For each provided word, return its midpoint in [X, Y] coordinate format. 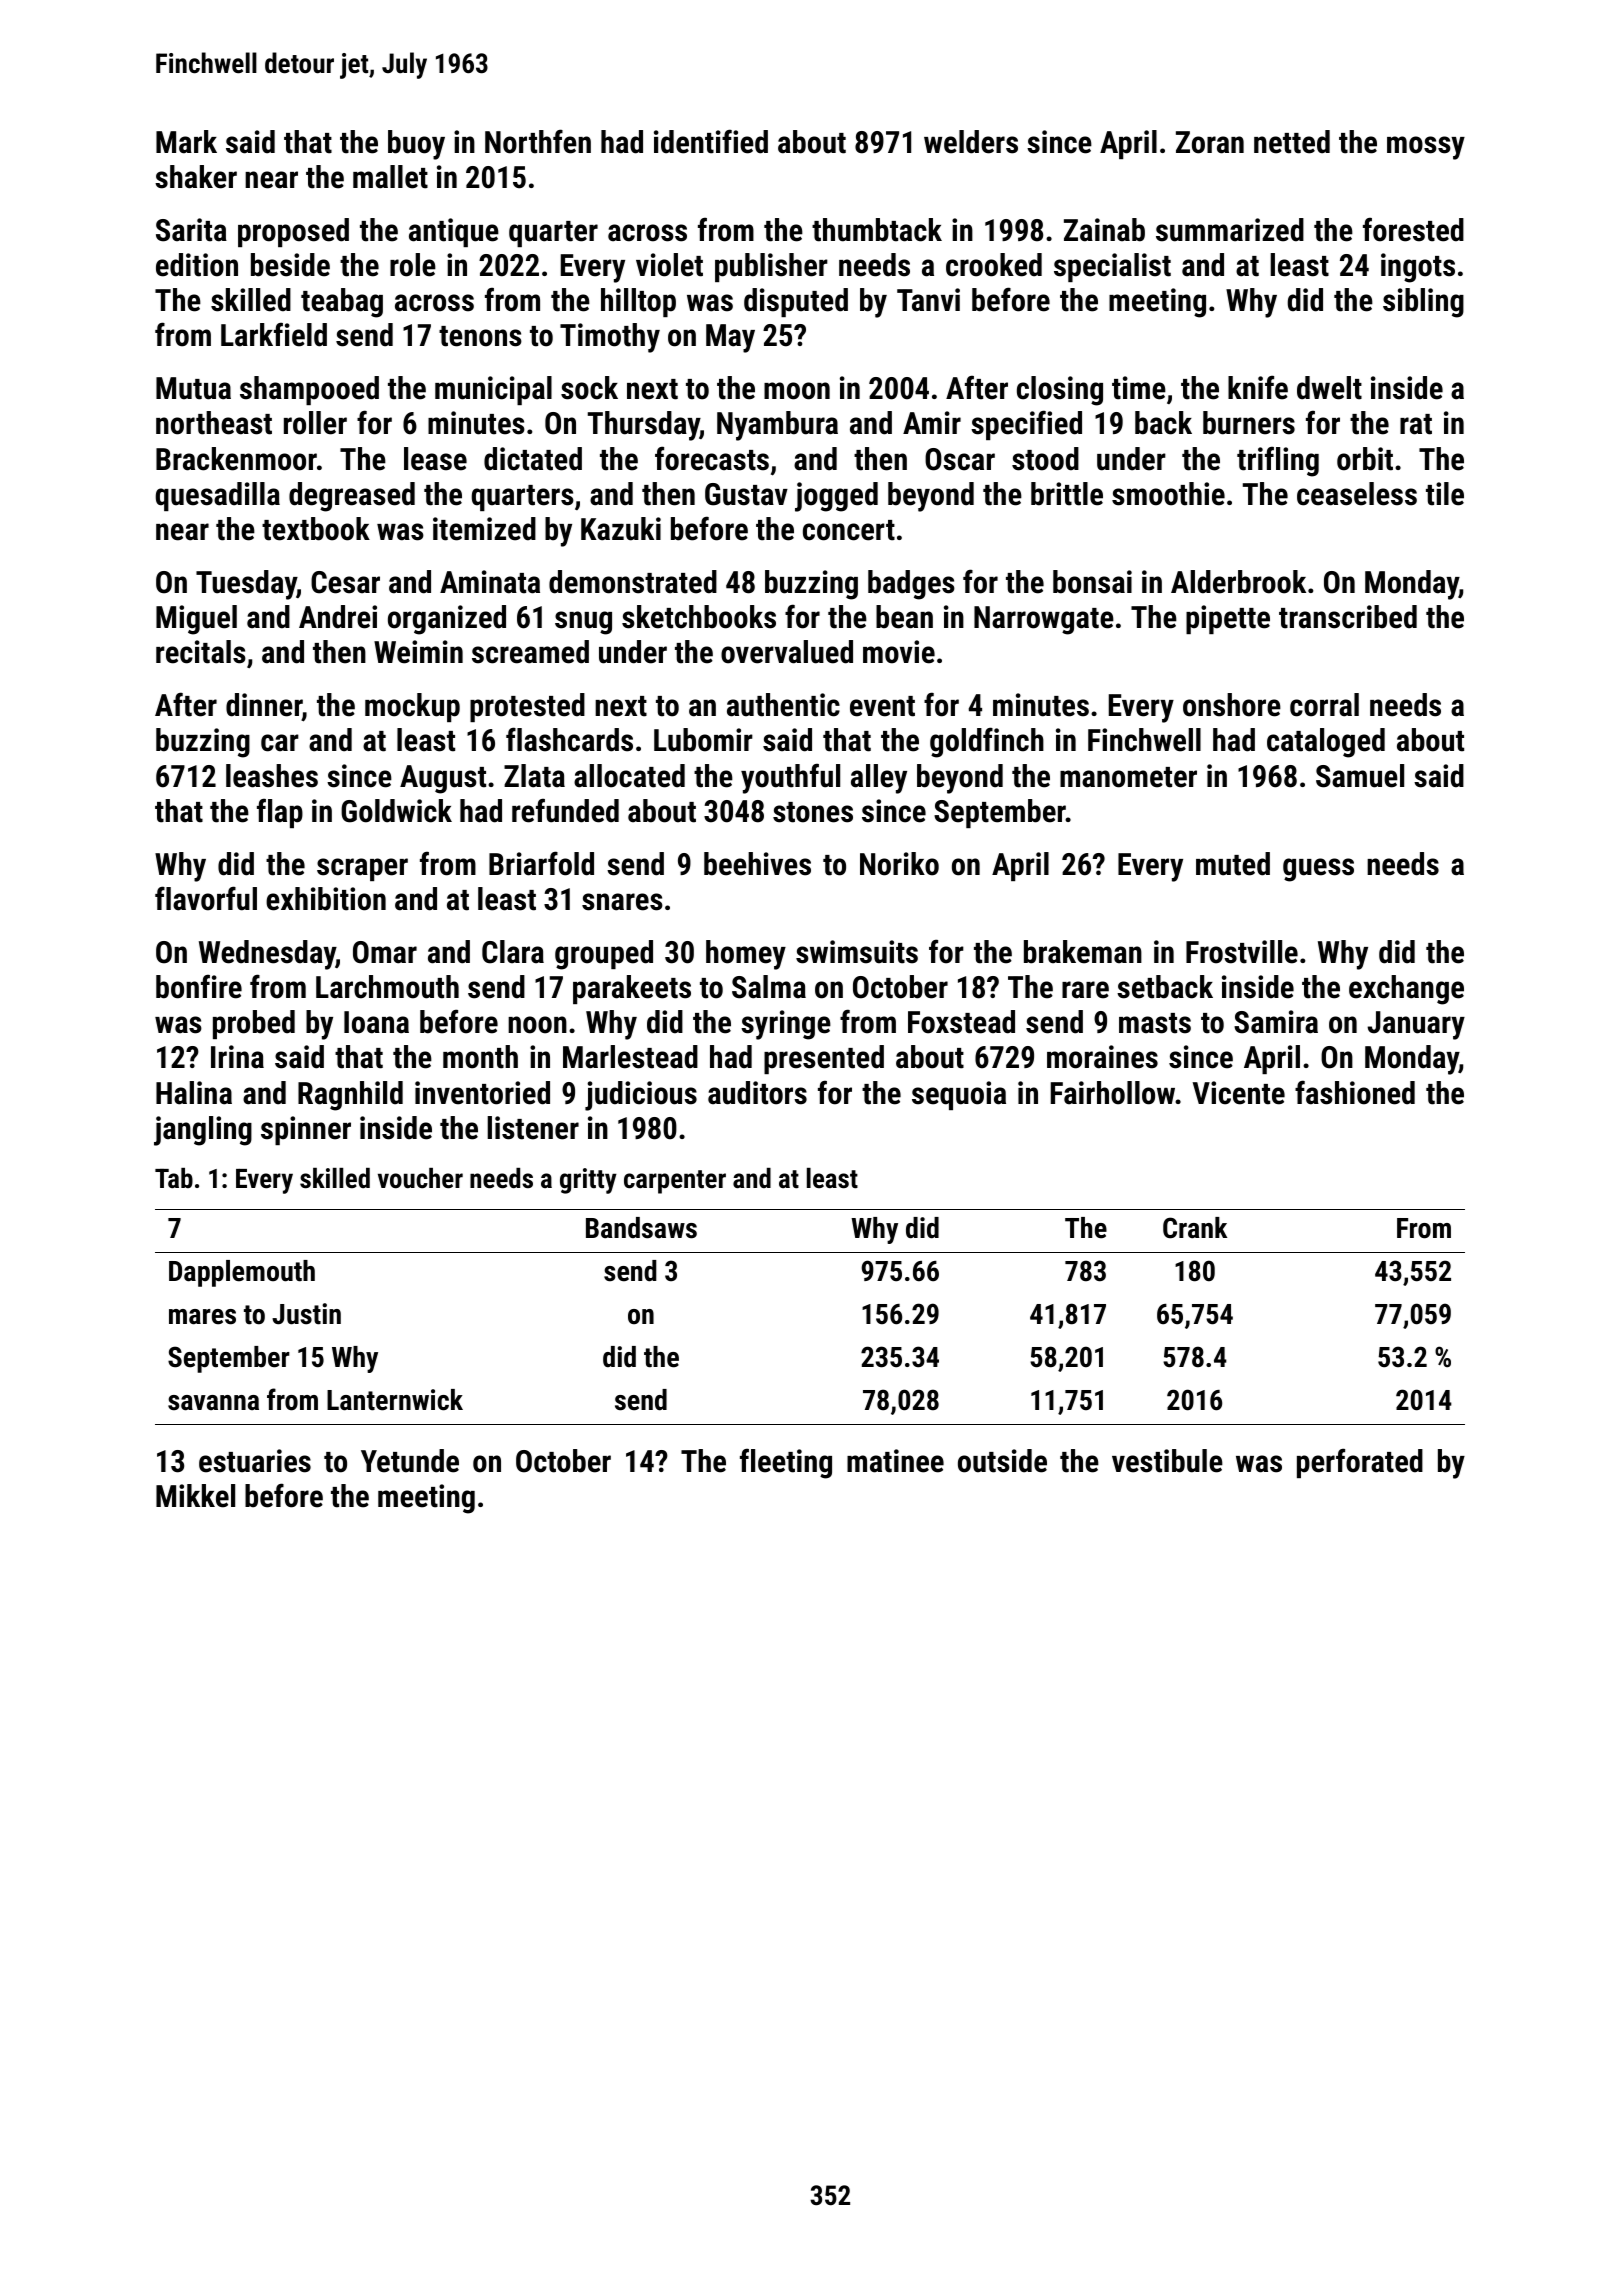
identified [711, 141]
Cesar [345, 582]
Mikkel [195, 1496]
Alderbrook [1238, 582]
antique [454, 232]
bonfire [199, 986]
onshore [1232, 705]
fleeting [786, 1463]
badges [911, 585]
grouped [604, 955]
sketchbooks [699, 617]
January [1416, 1025]
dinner [264, 705]
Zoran [1210, 142]
